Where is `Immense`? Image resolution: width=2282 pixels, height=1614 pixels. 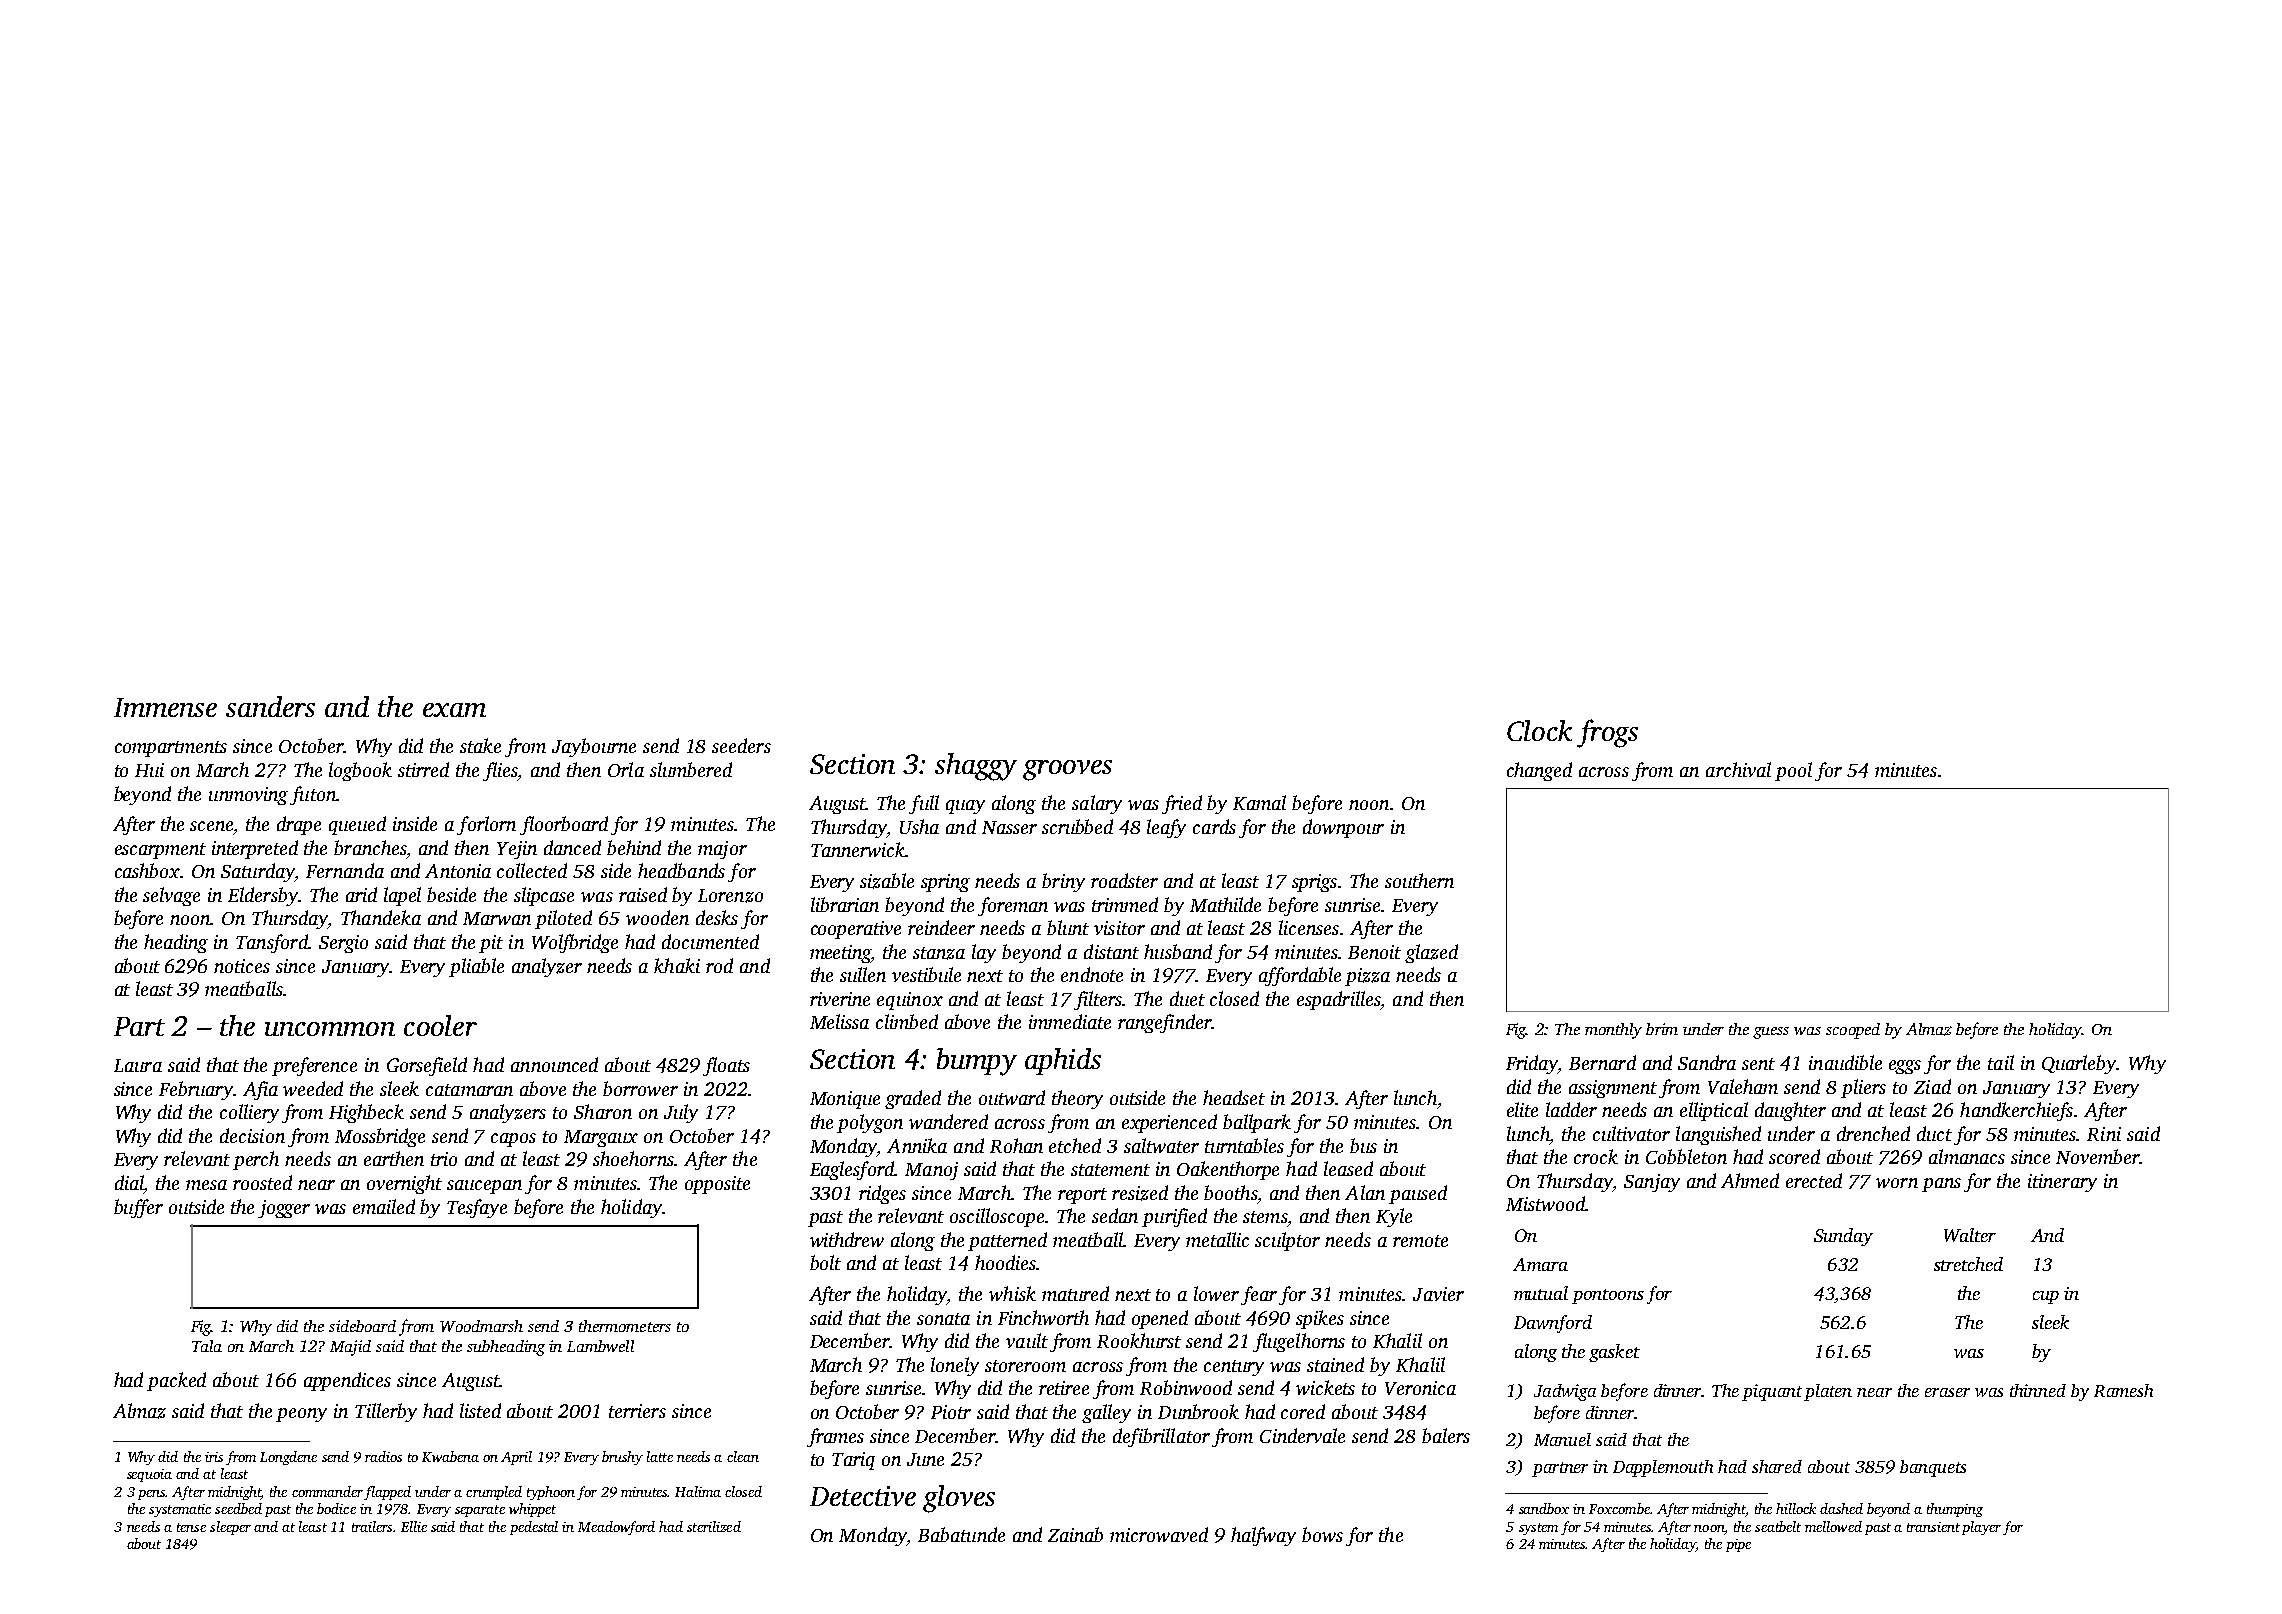
Immense is located at coordinates (165, 707).
